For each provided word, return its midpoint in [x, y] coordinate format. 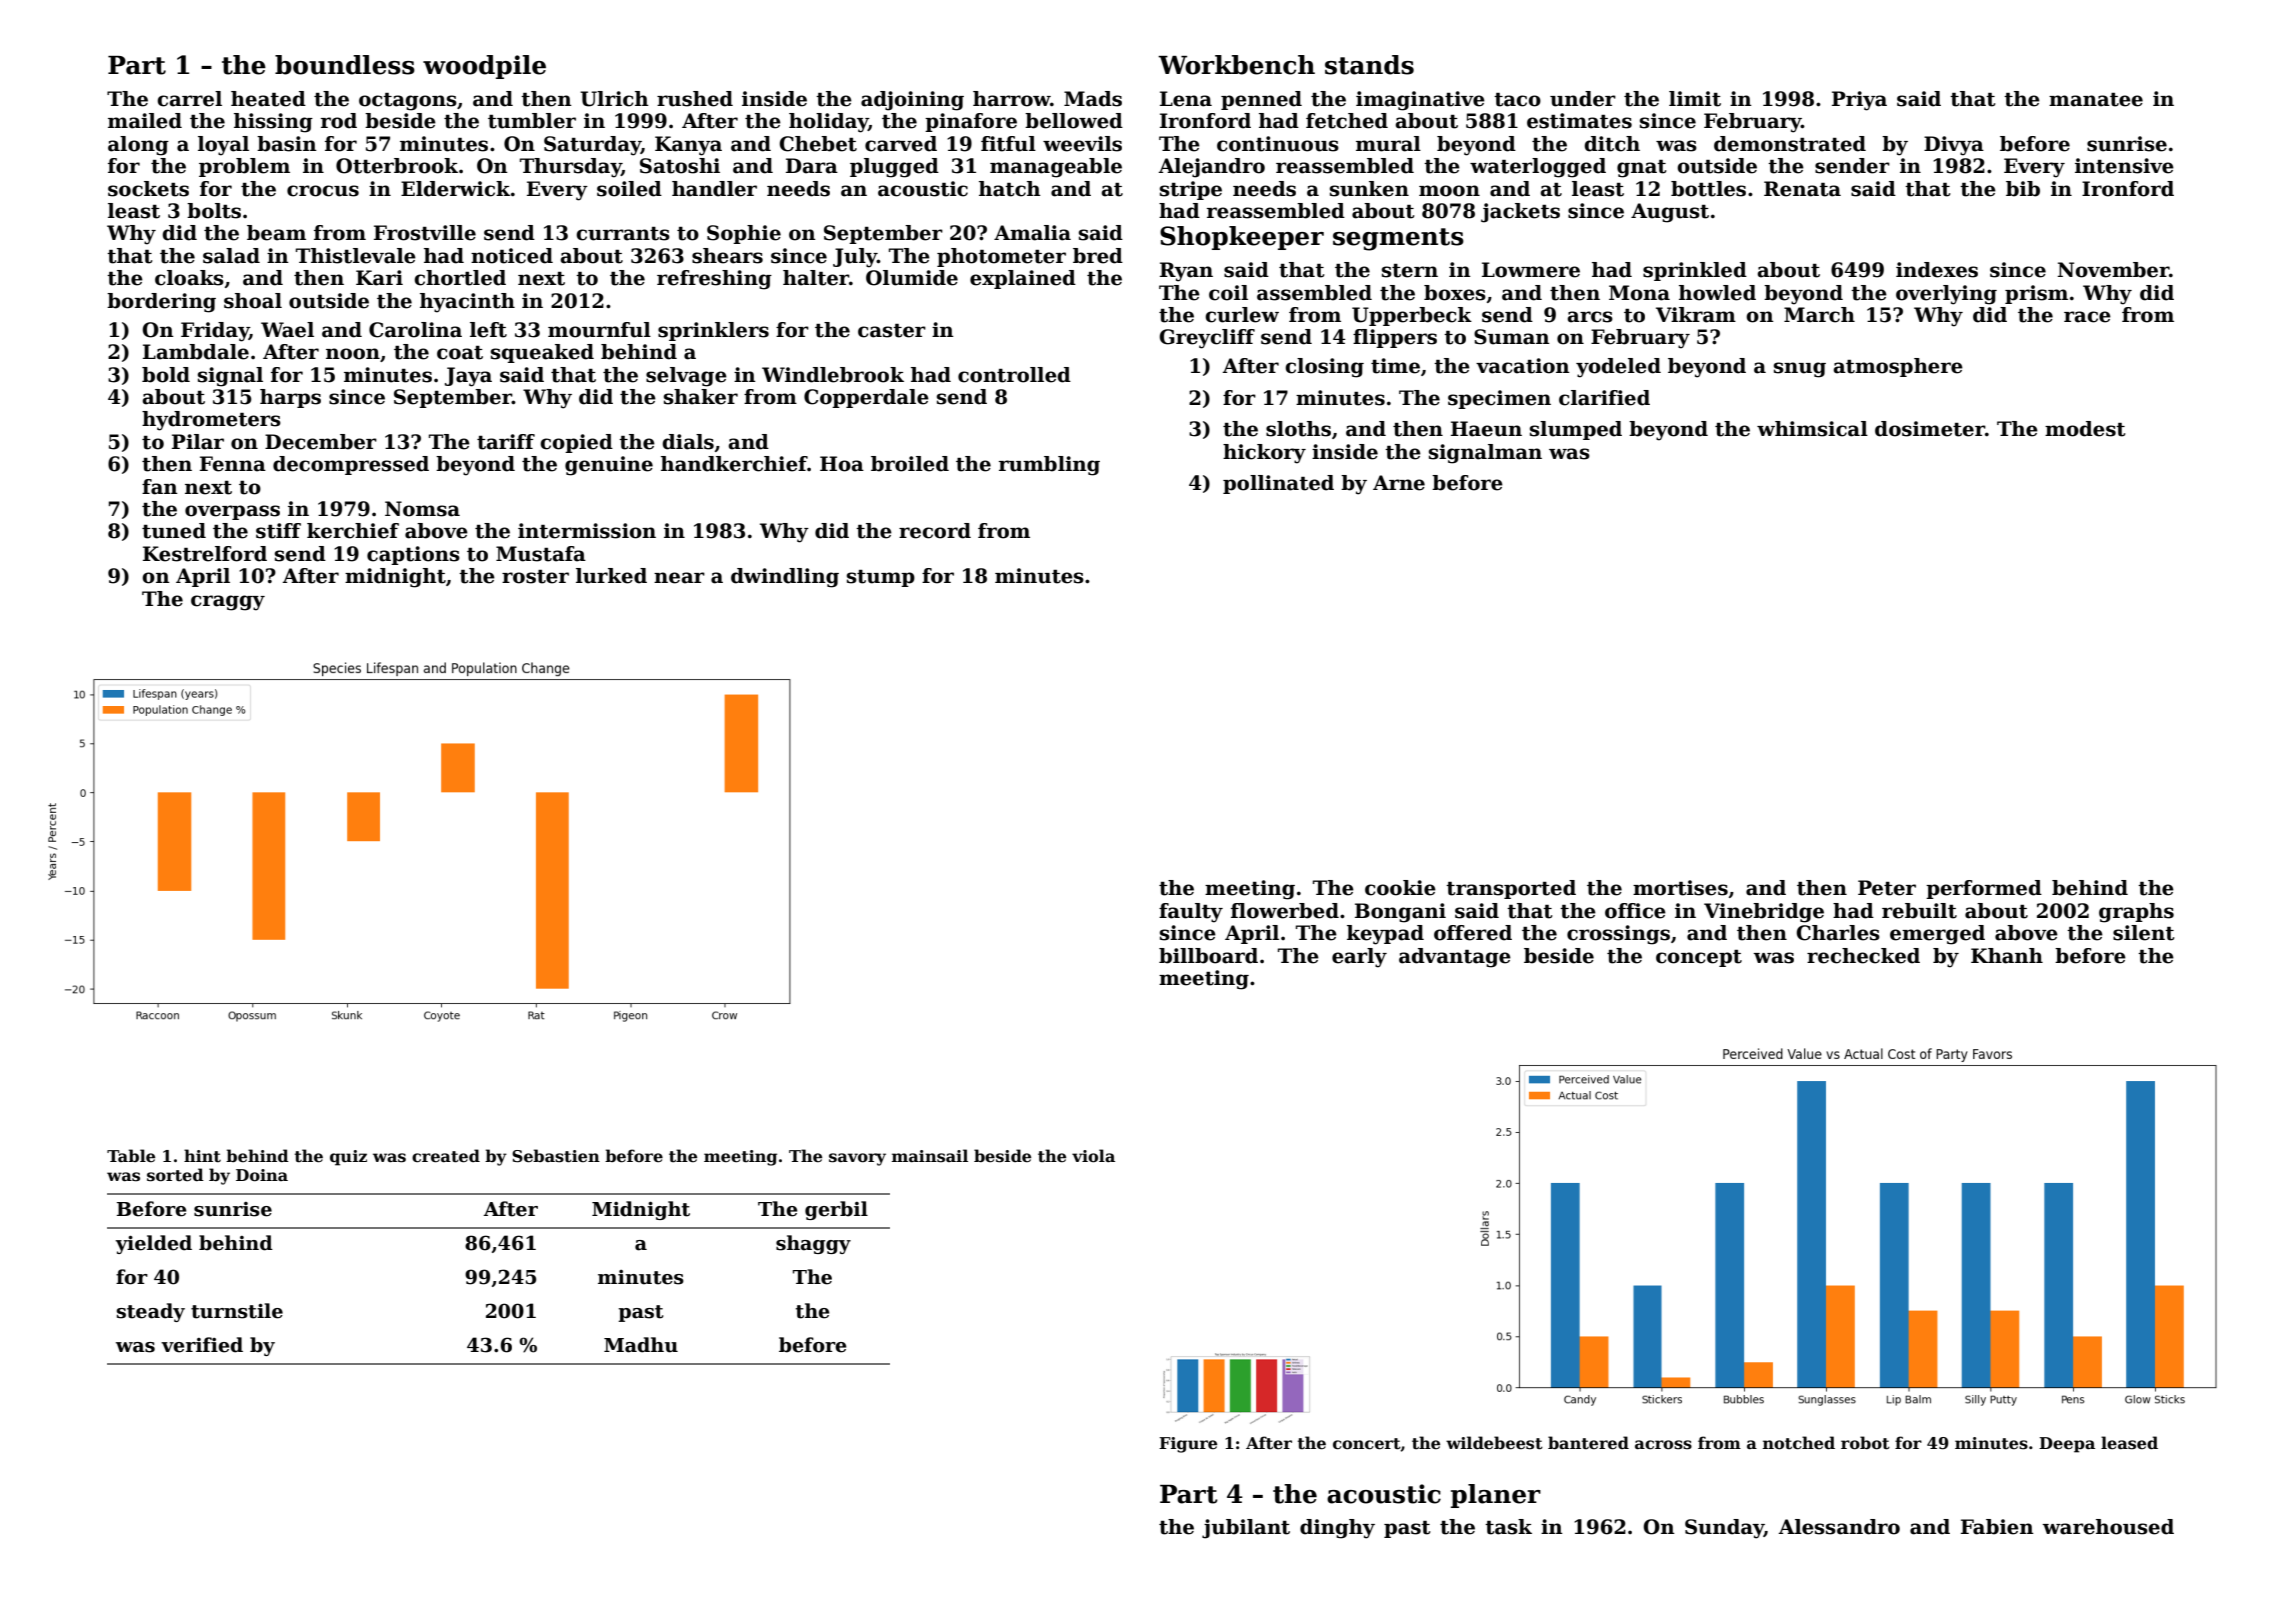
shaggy [813, 1244]
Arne [1399, 483]
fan [160, 487]
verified [202, 1345]
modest [2085, 429]
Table [131, 1156]
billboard [1208, 956]
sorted [175, 1175]
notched [1799, 1443]
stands [1369, 65]
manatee [2096, 100]
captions [413, 555]
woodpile [484, 67]
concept [1699, 958]
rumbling [1049, 466]
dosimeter [1930, 429]
